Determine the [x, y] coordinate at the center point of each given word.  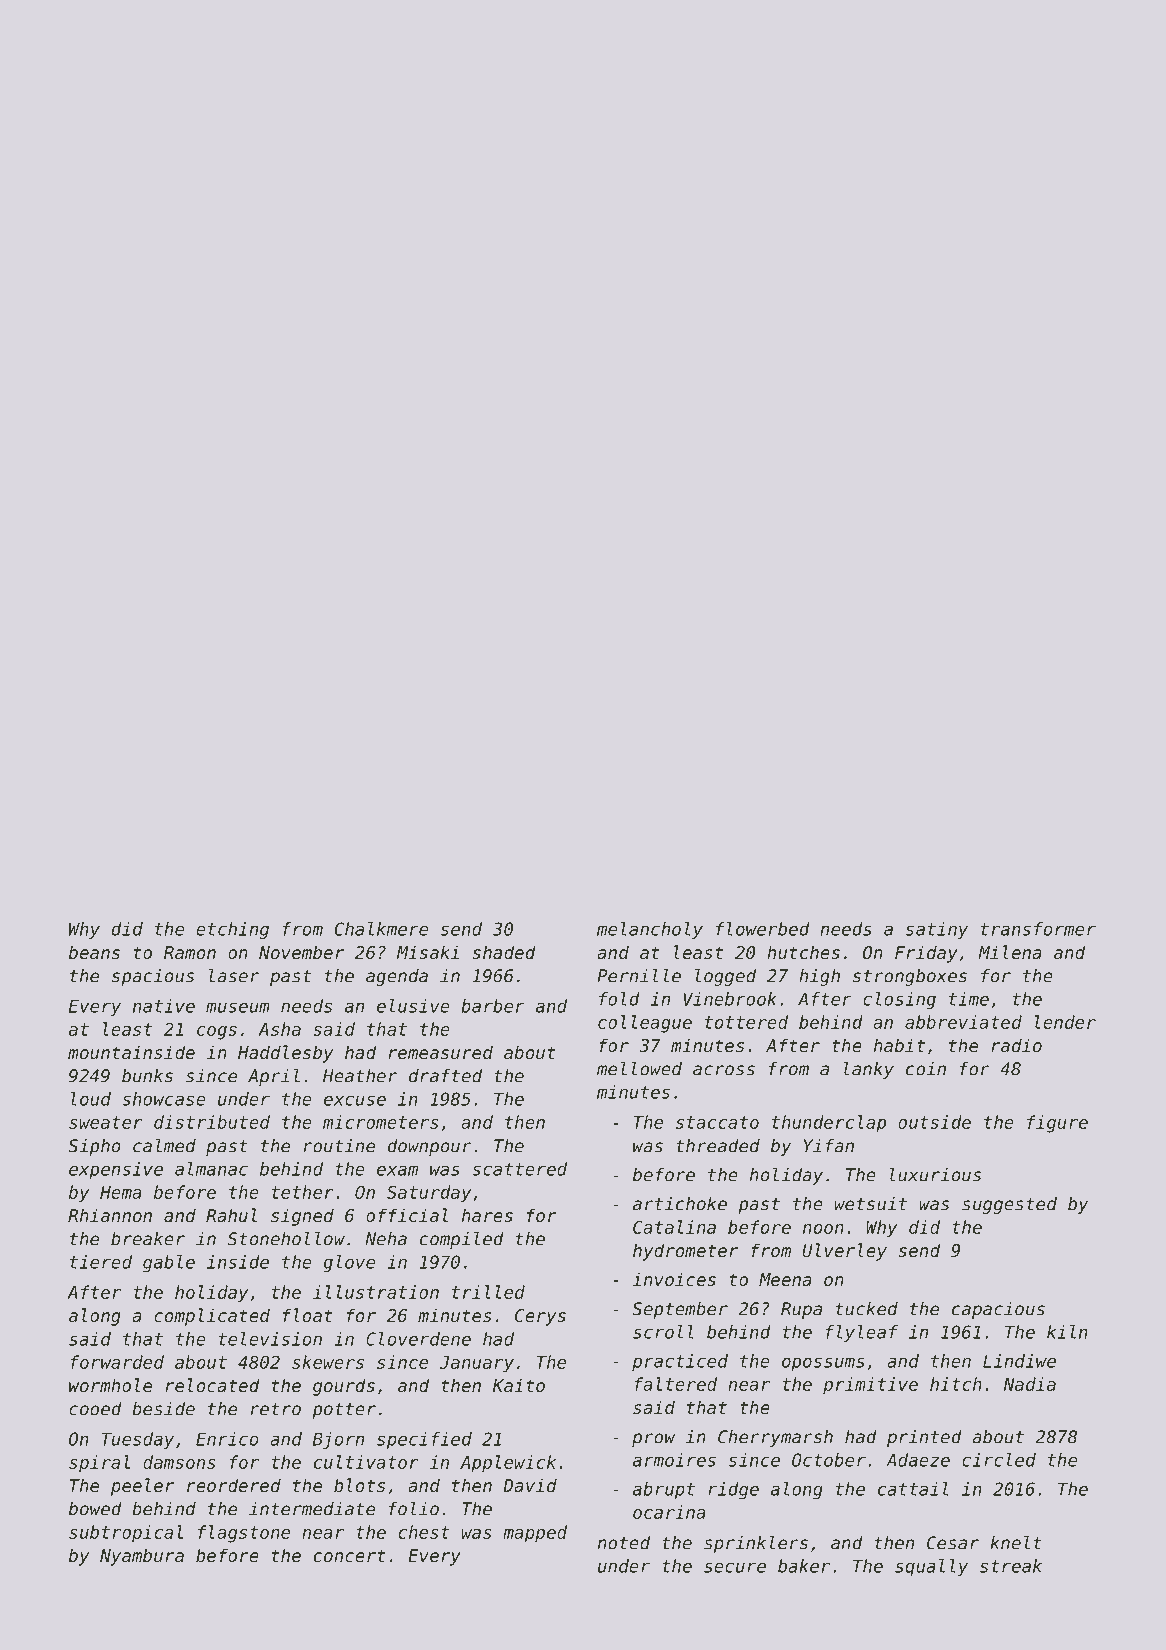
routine [339, 1146]
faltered [675, 1384]
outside [934, 1122]
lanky [869, 1070]
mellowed [639, 1068]
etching [232, 931]
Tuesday [137, 1440]
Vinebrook [730, 999]
